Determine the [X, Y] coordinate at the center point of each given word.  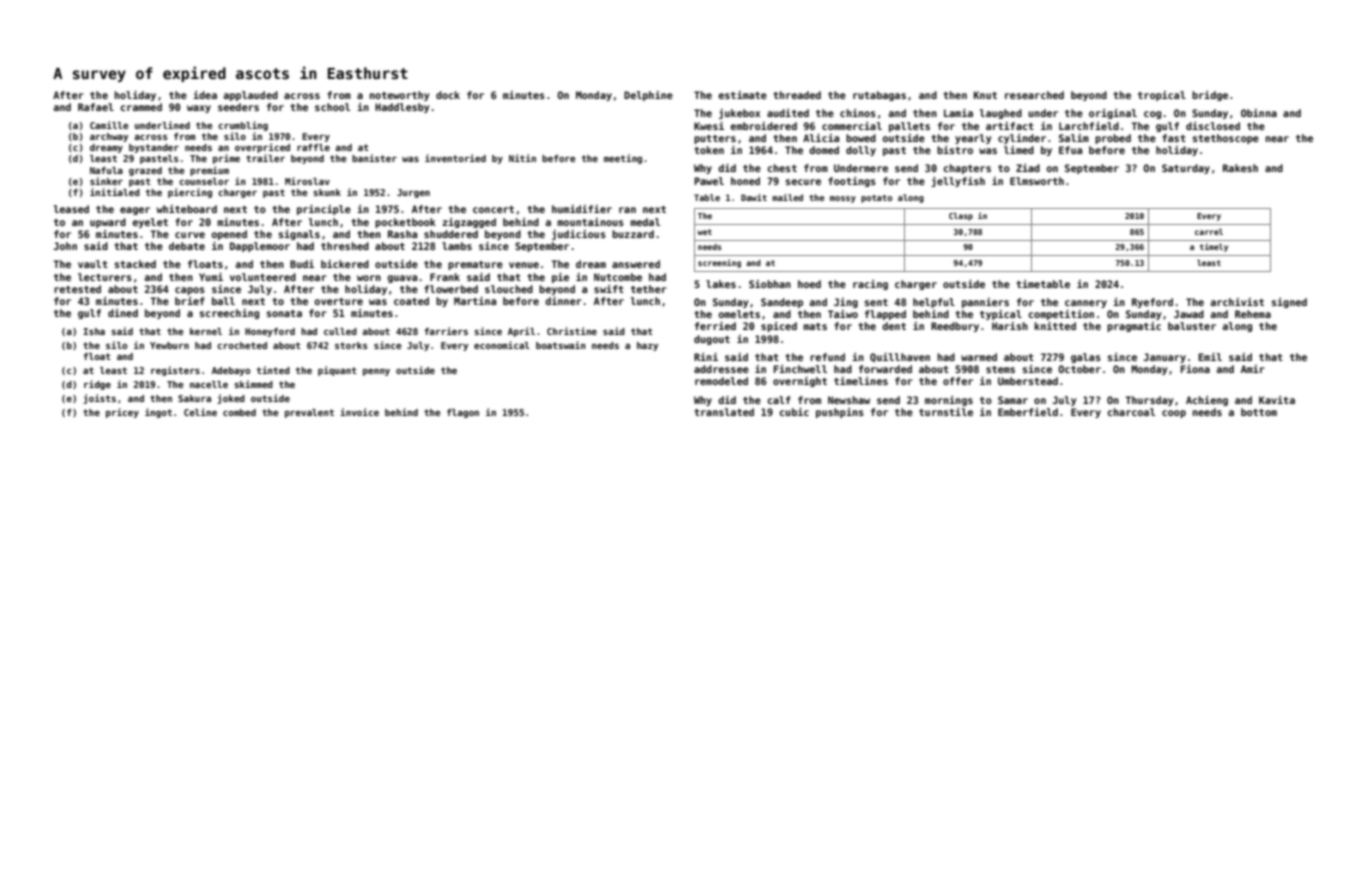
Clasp [961, 217]
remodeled [721, 381]
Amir [1253, 369]
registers [175, 371]
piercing [190, 193]
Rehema [1253, 314]
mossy [843, 199]
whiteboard [187, 209]
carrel [1209, 232]
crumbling [243, 126]
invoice [359, 412]
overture [339, 301]
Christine [572, 331]
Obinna [1259, 113]
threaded [797, 95]
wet [704, 232]
